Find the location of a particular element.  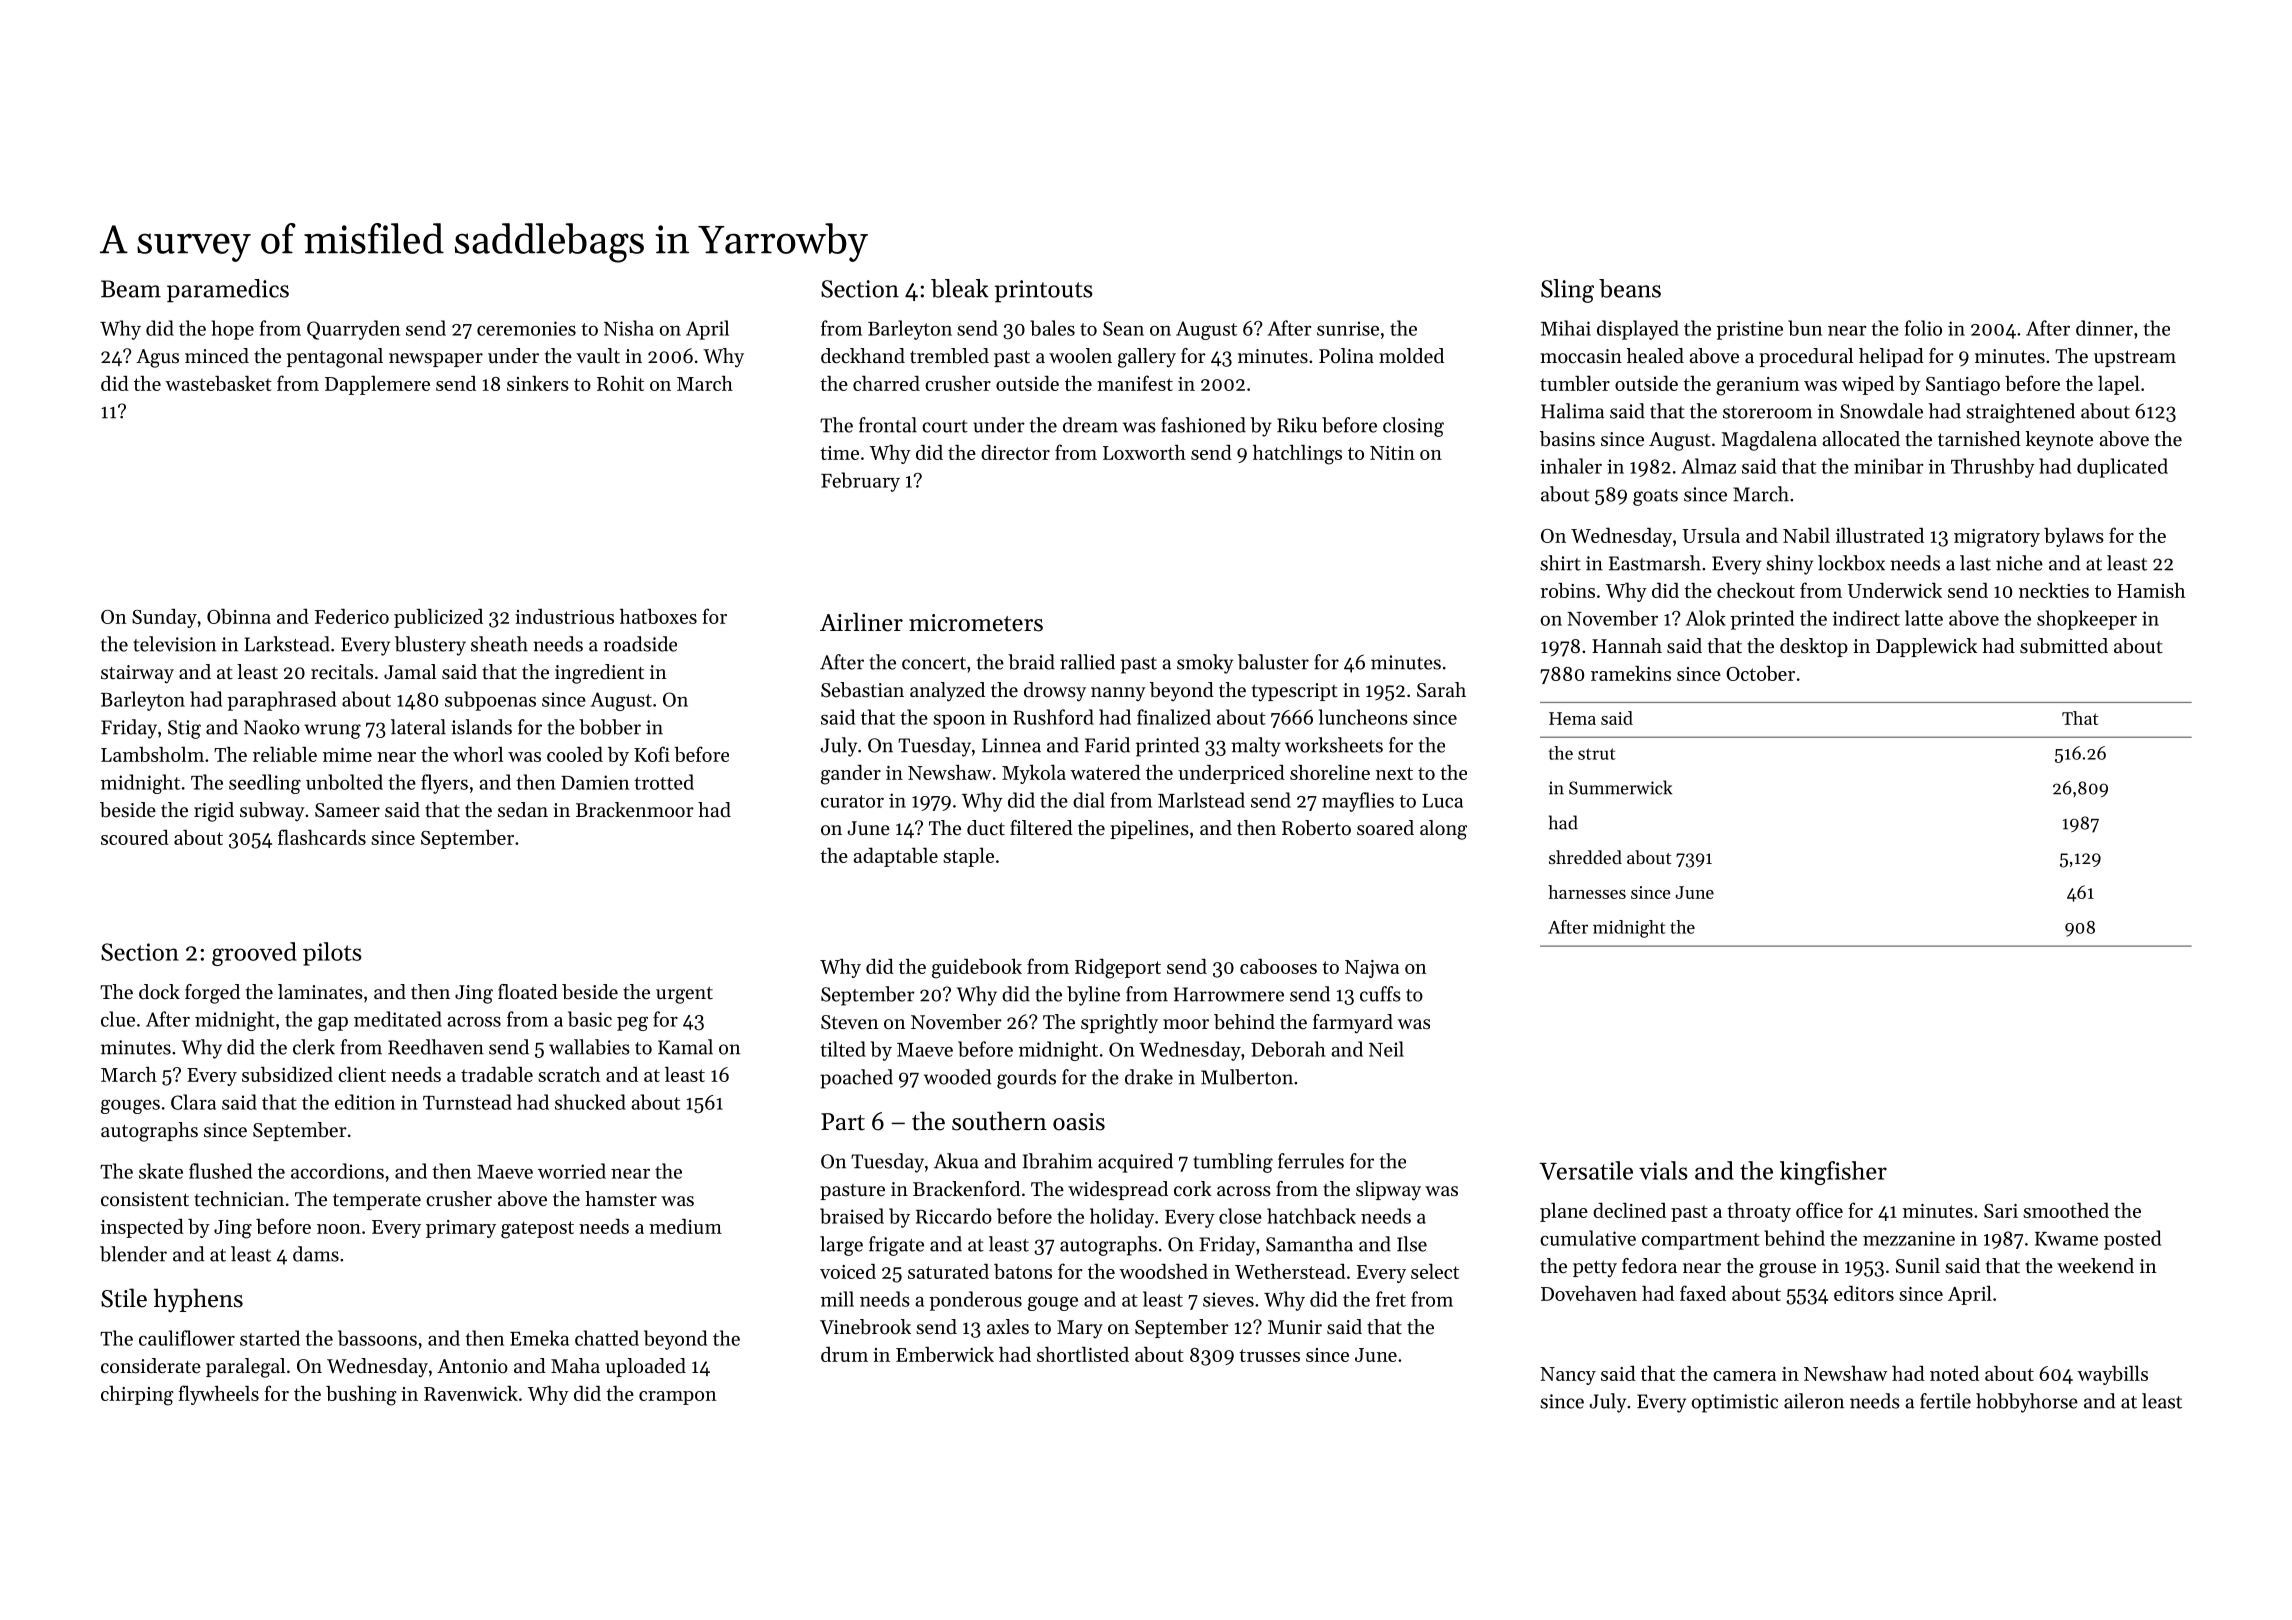

mezzanine is located at coordinates (1909, 1238).
